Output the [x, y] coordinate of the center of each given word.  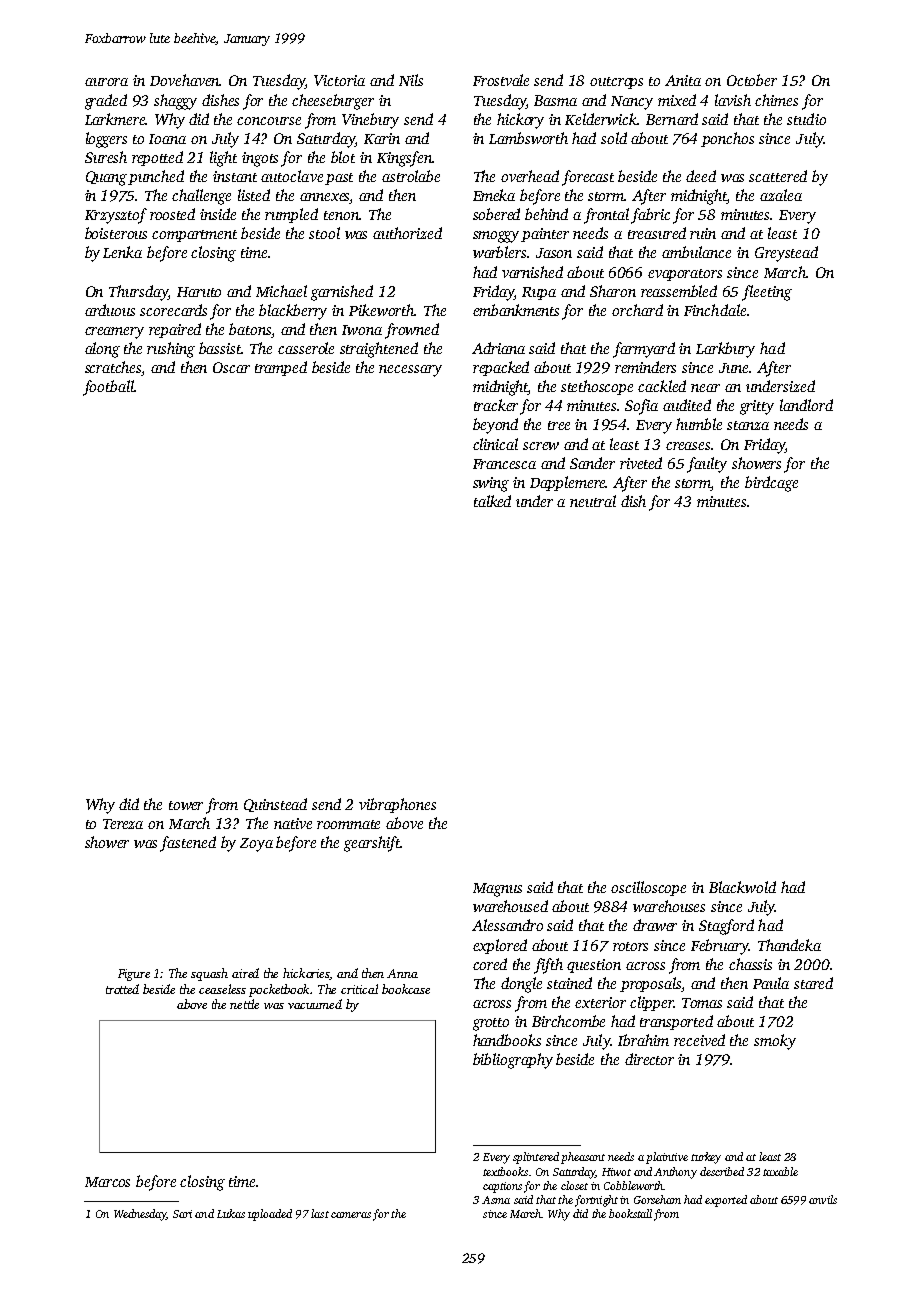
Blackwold [742, 887]
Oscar [231, 367]
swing [491, 484]
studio [806, 119]
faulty [707, 465]
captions [502, 1187]
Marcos [107, 1182]
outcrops [616, 83]
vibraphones [397, 805]
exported [726, 1201]
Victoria [339, 80]
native [293, 823]
